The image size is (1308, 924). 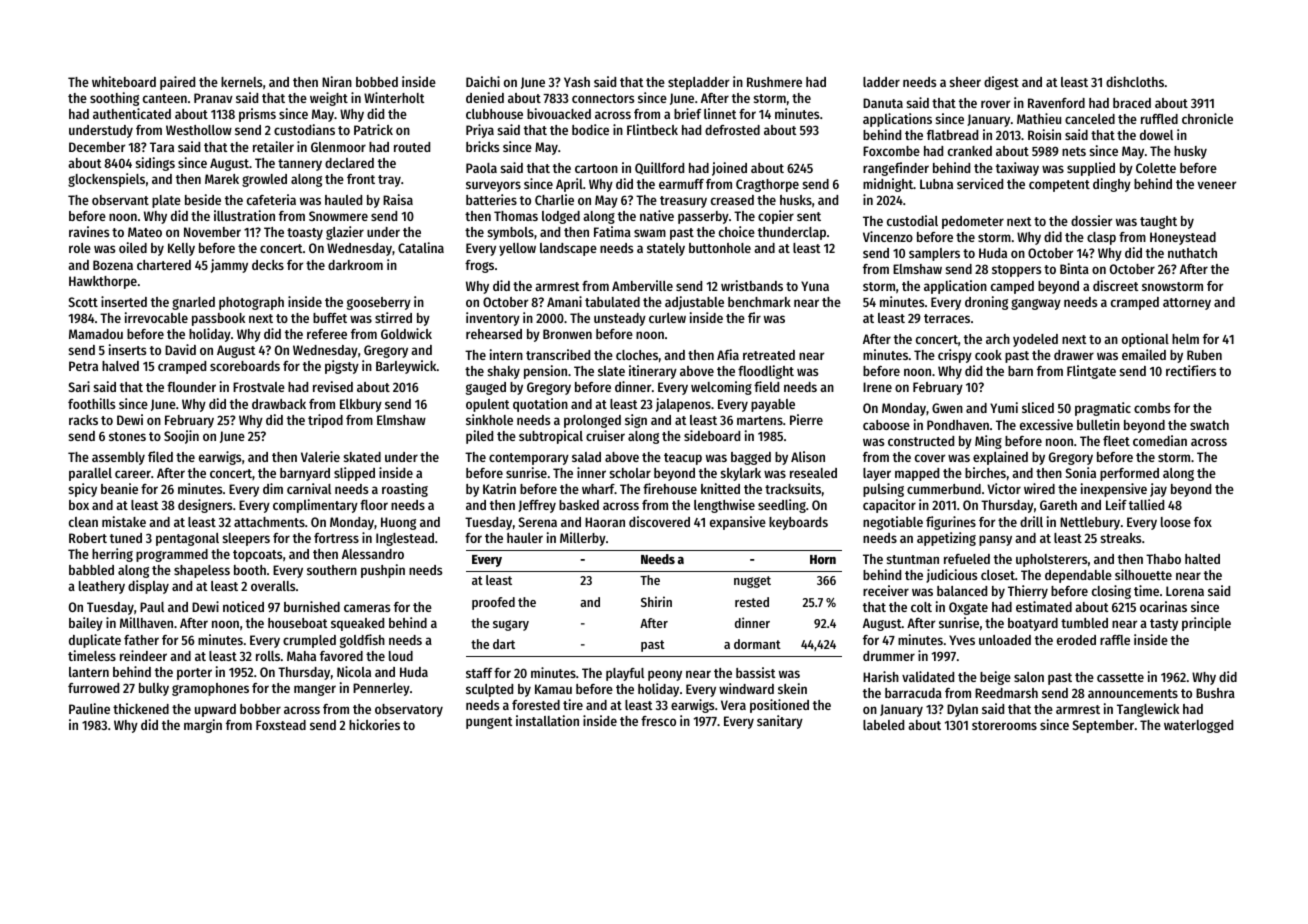 What do you see at coordinates (577, 82) in the page?
I see `Yash` at bounding box center [577, 82].
